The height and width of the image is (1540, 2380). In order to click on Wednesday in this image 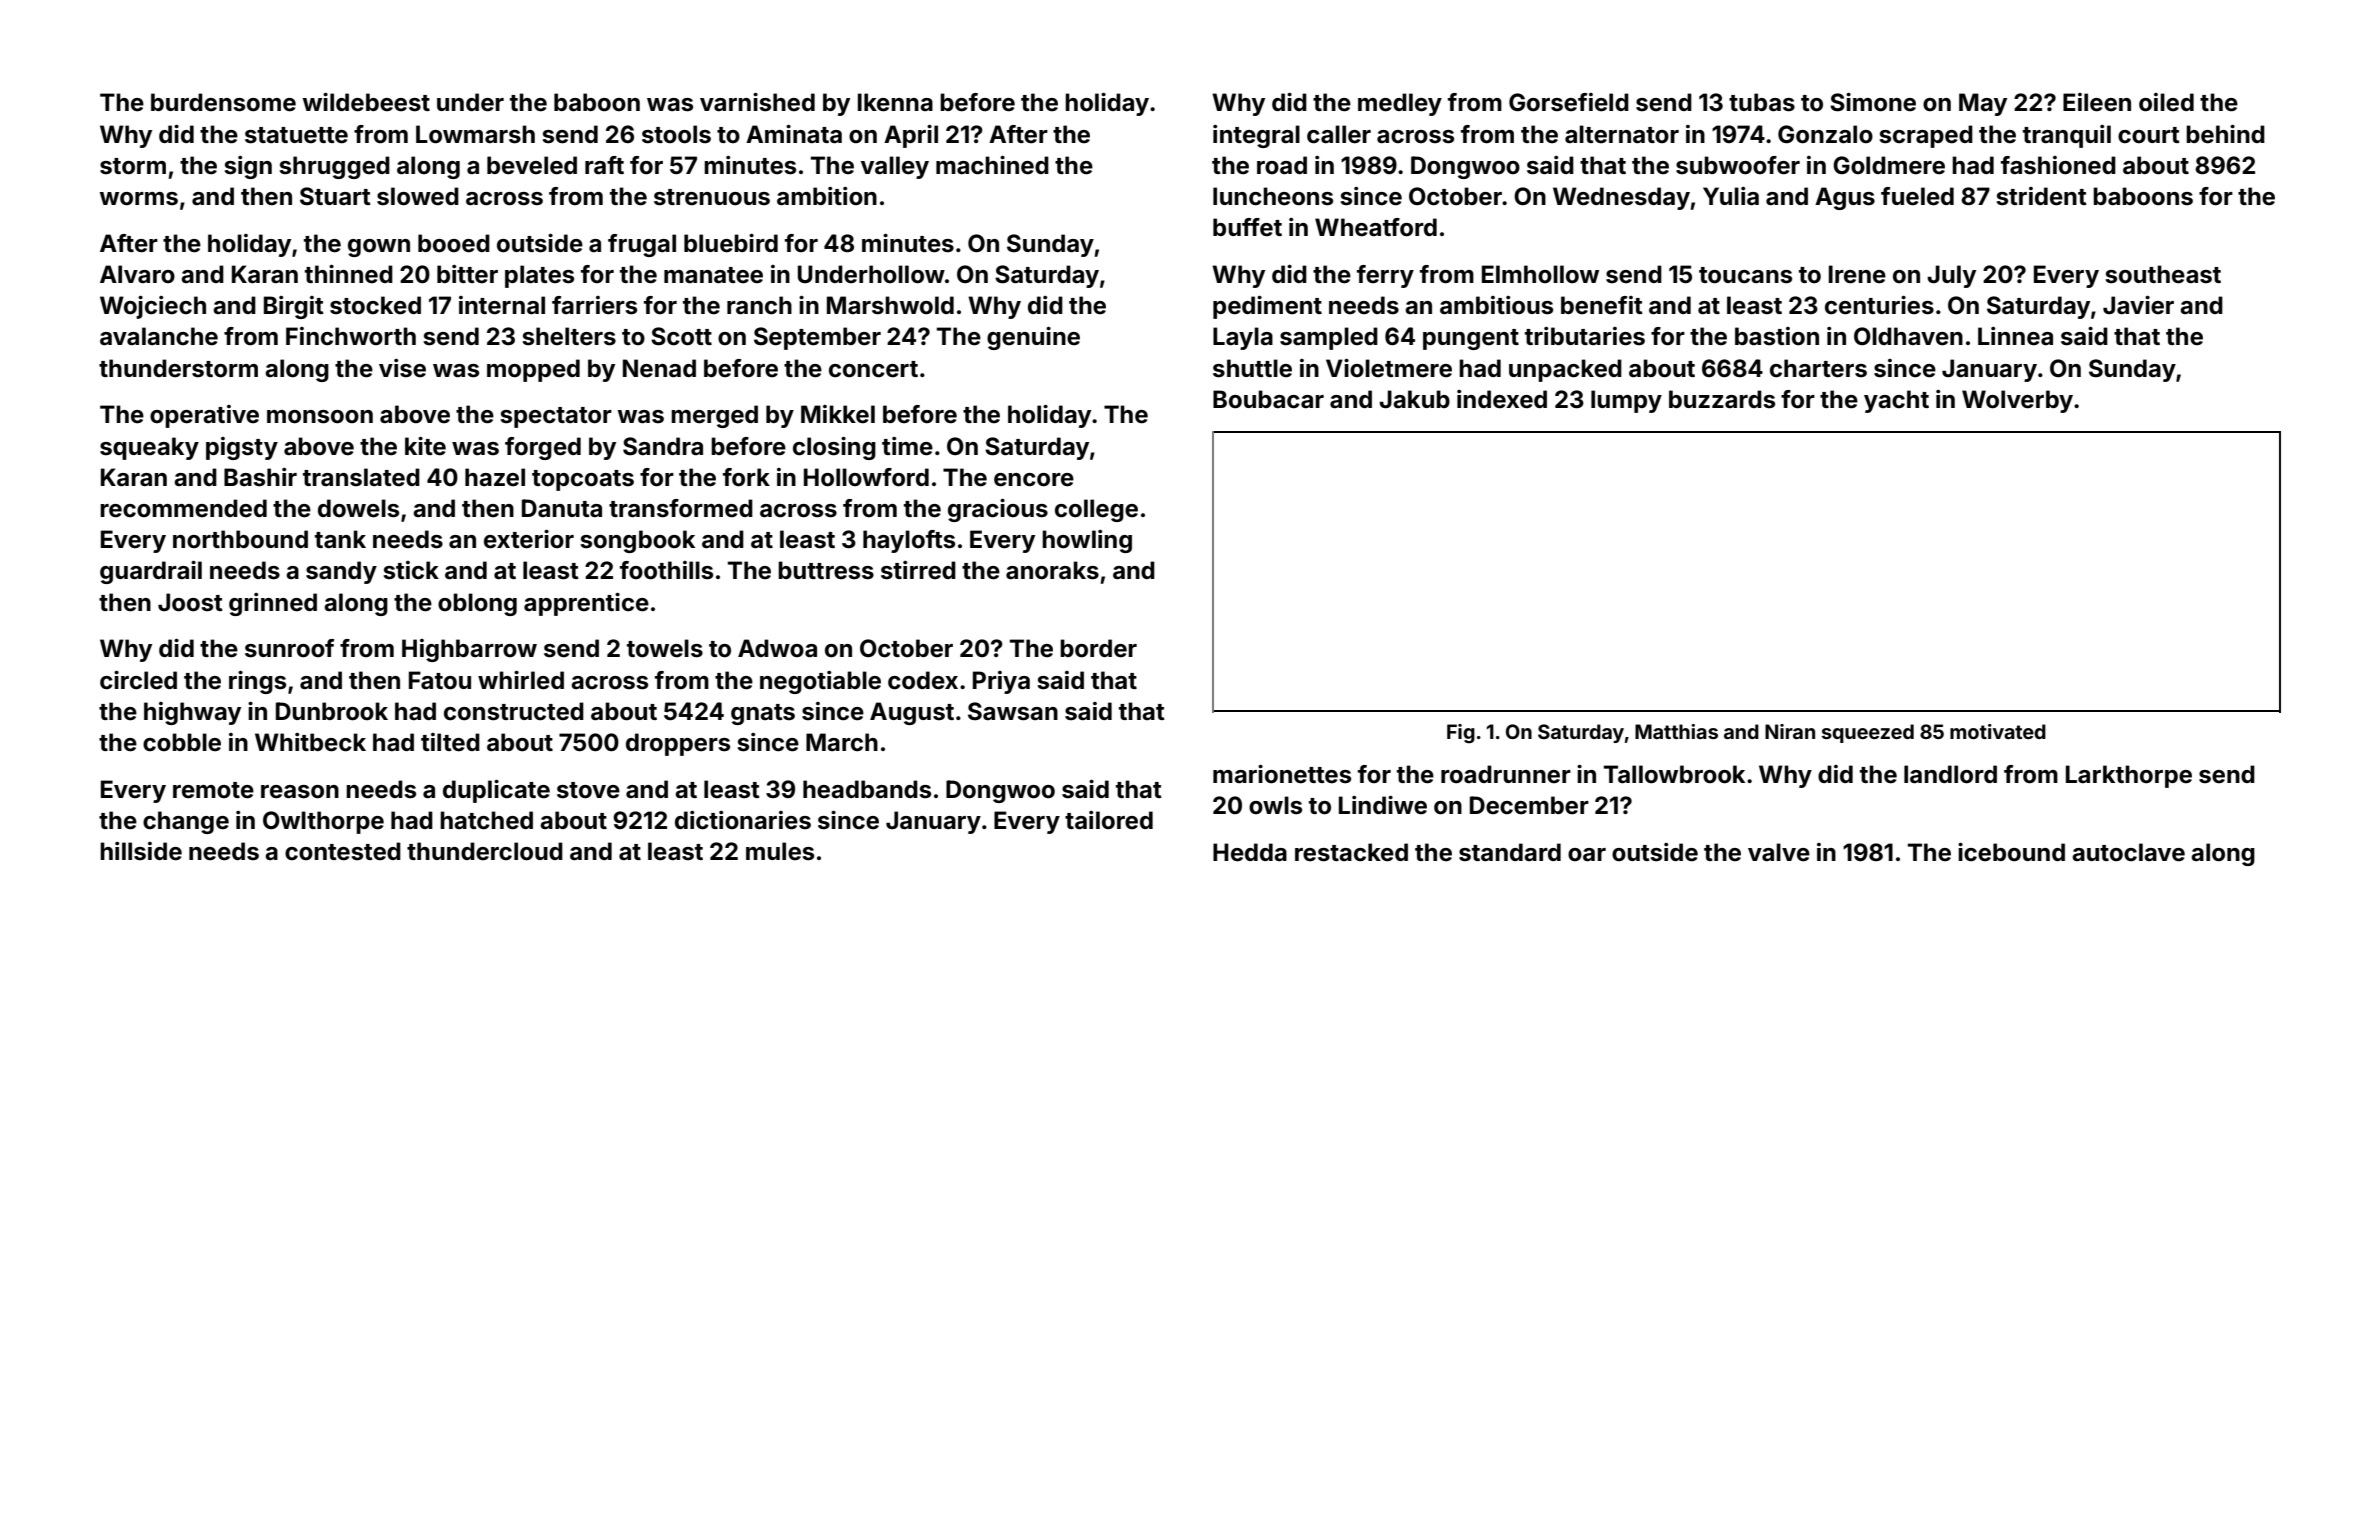, I will do `click(1621, 198)`.
